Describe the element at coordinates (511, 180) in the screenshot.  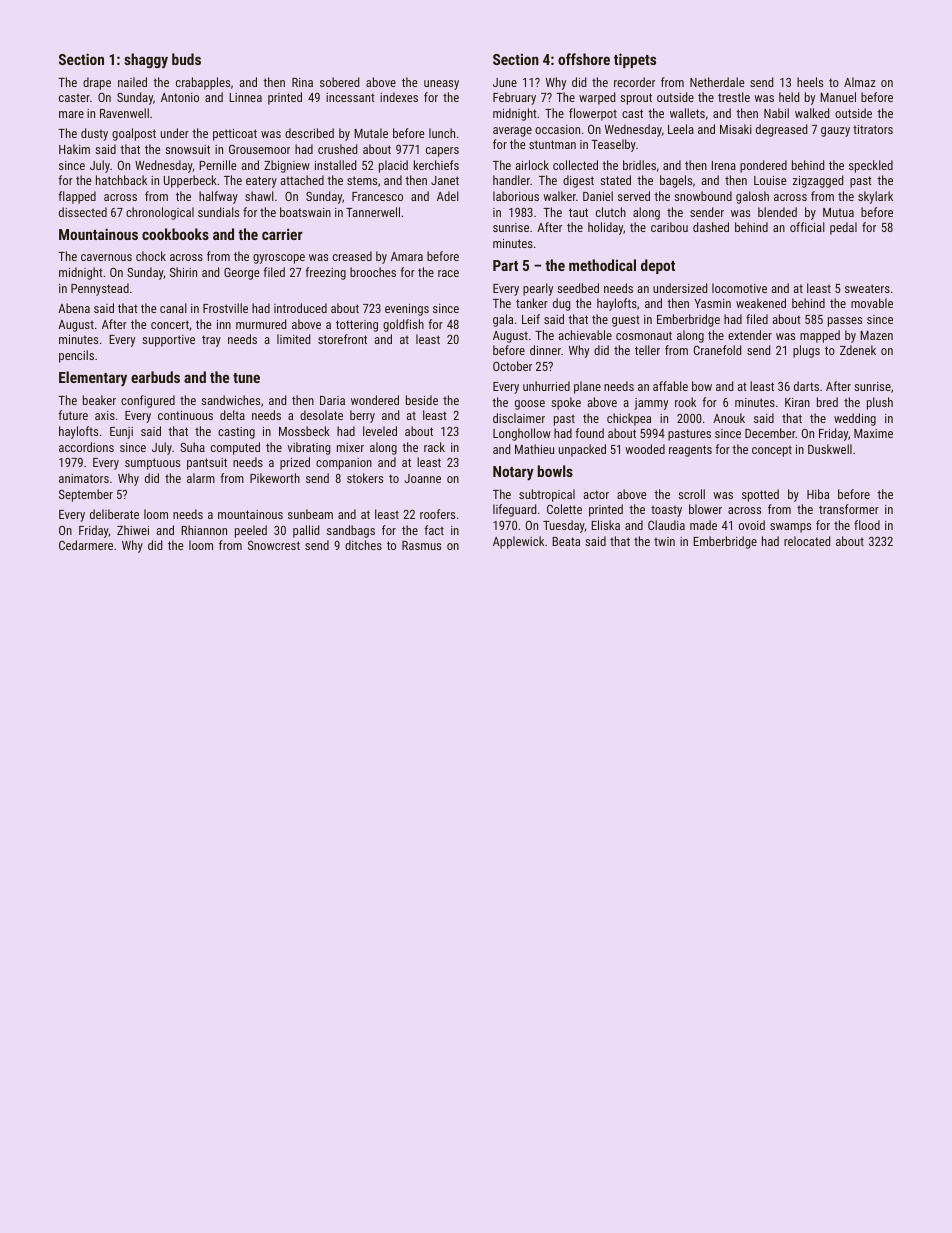
I see `handler` at that location.
